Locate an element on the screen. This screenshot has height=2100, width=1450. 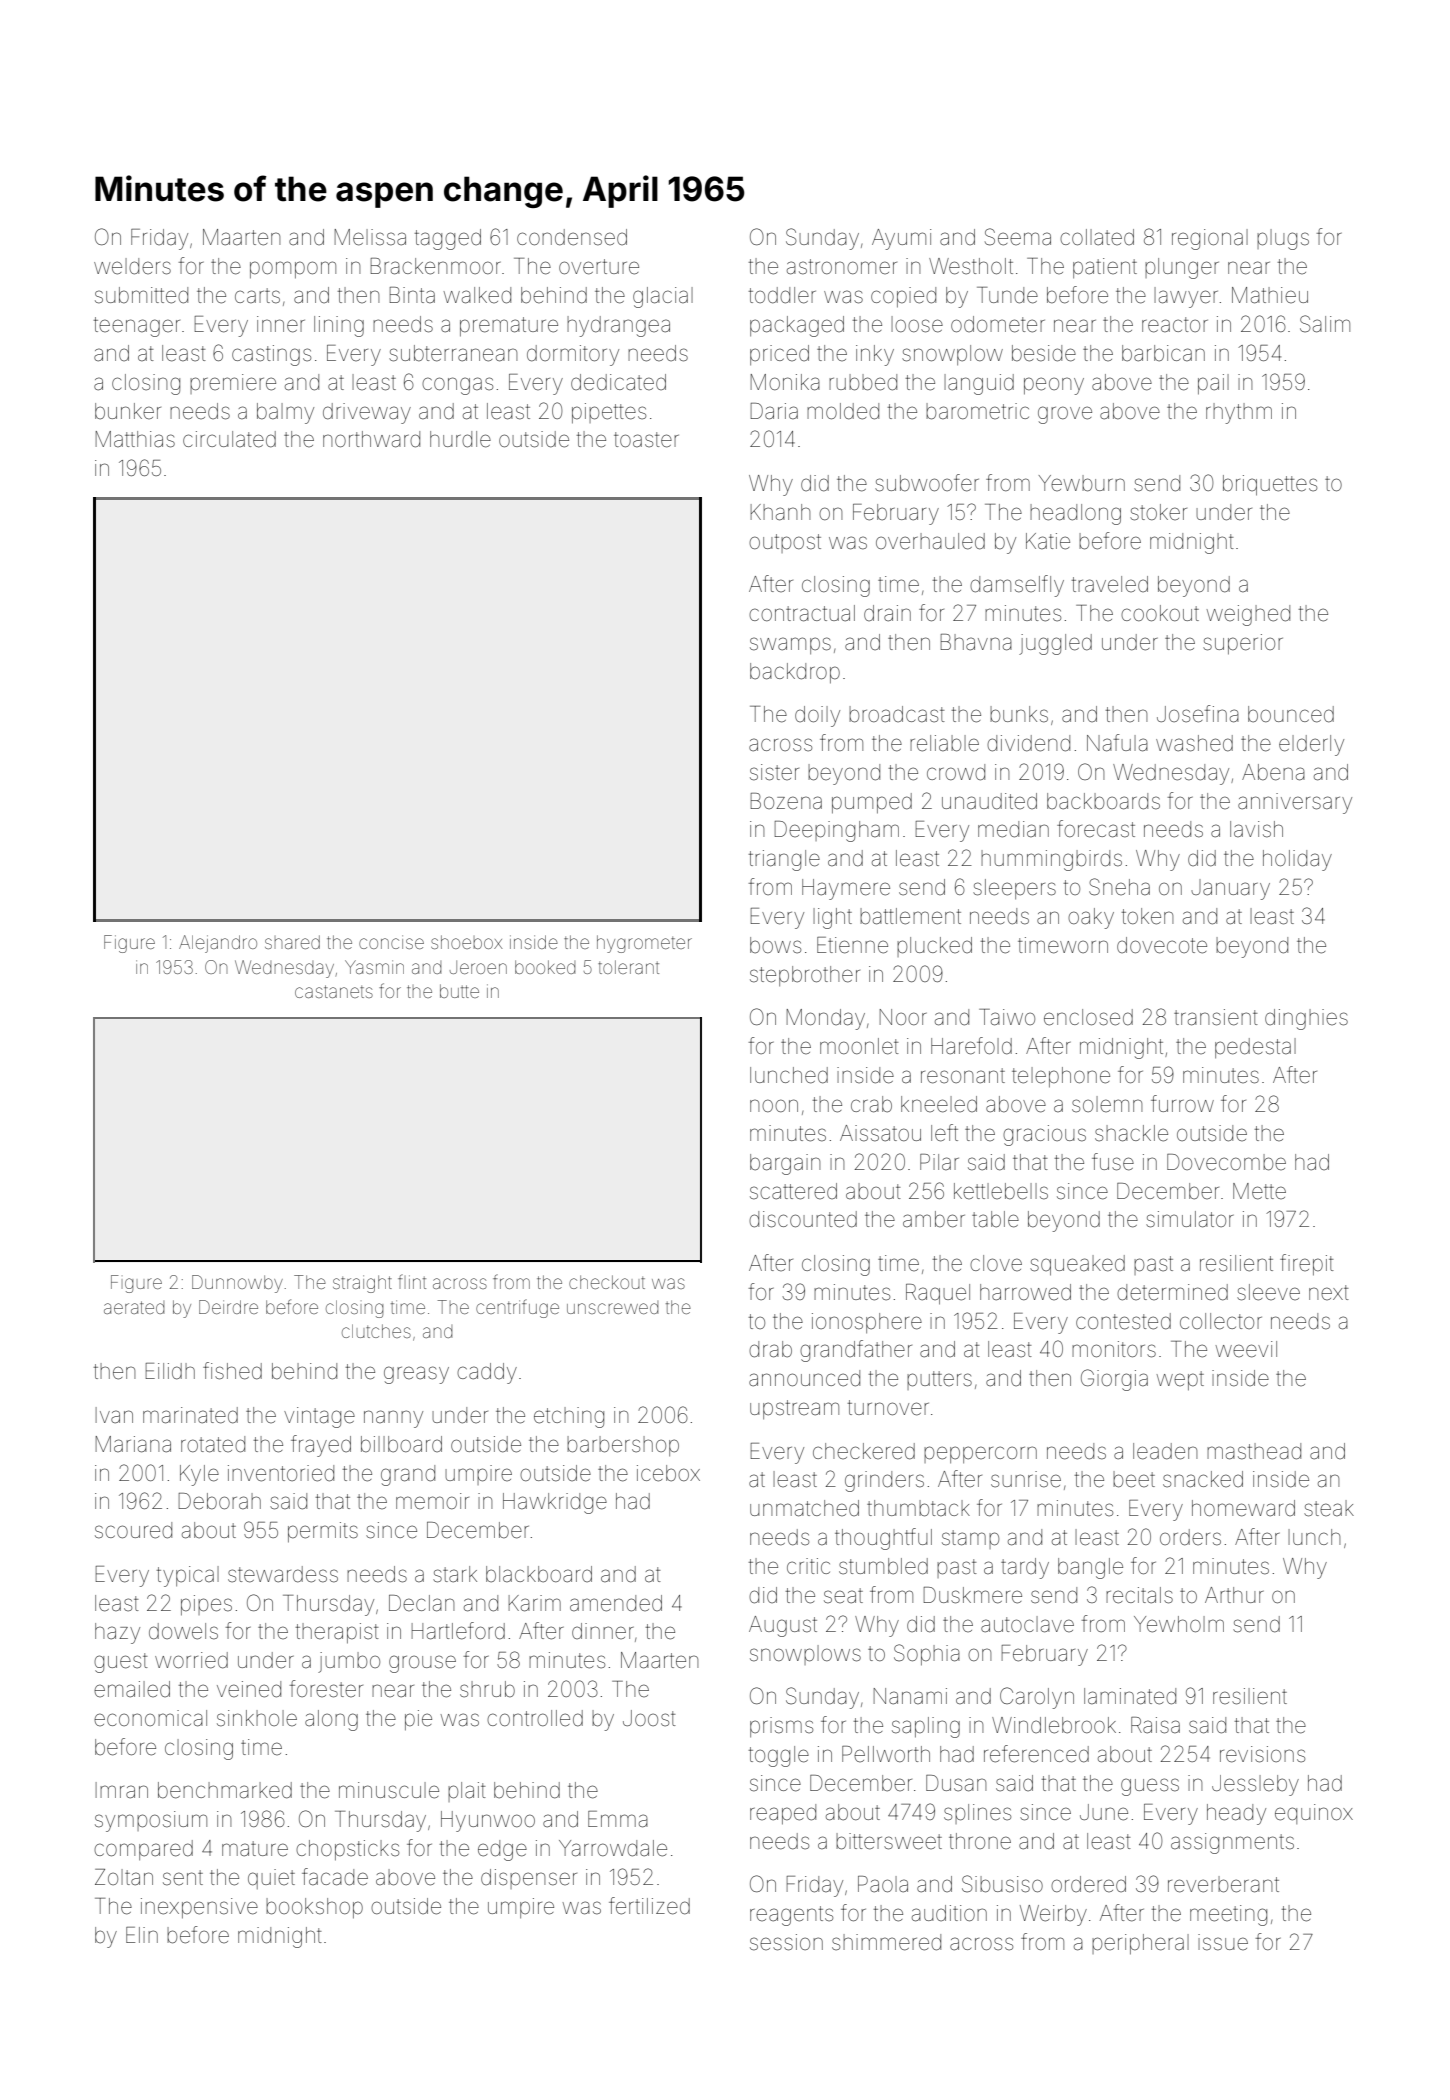
leaden is located at coordinates (1165, 1451).
